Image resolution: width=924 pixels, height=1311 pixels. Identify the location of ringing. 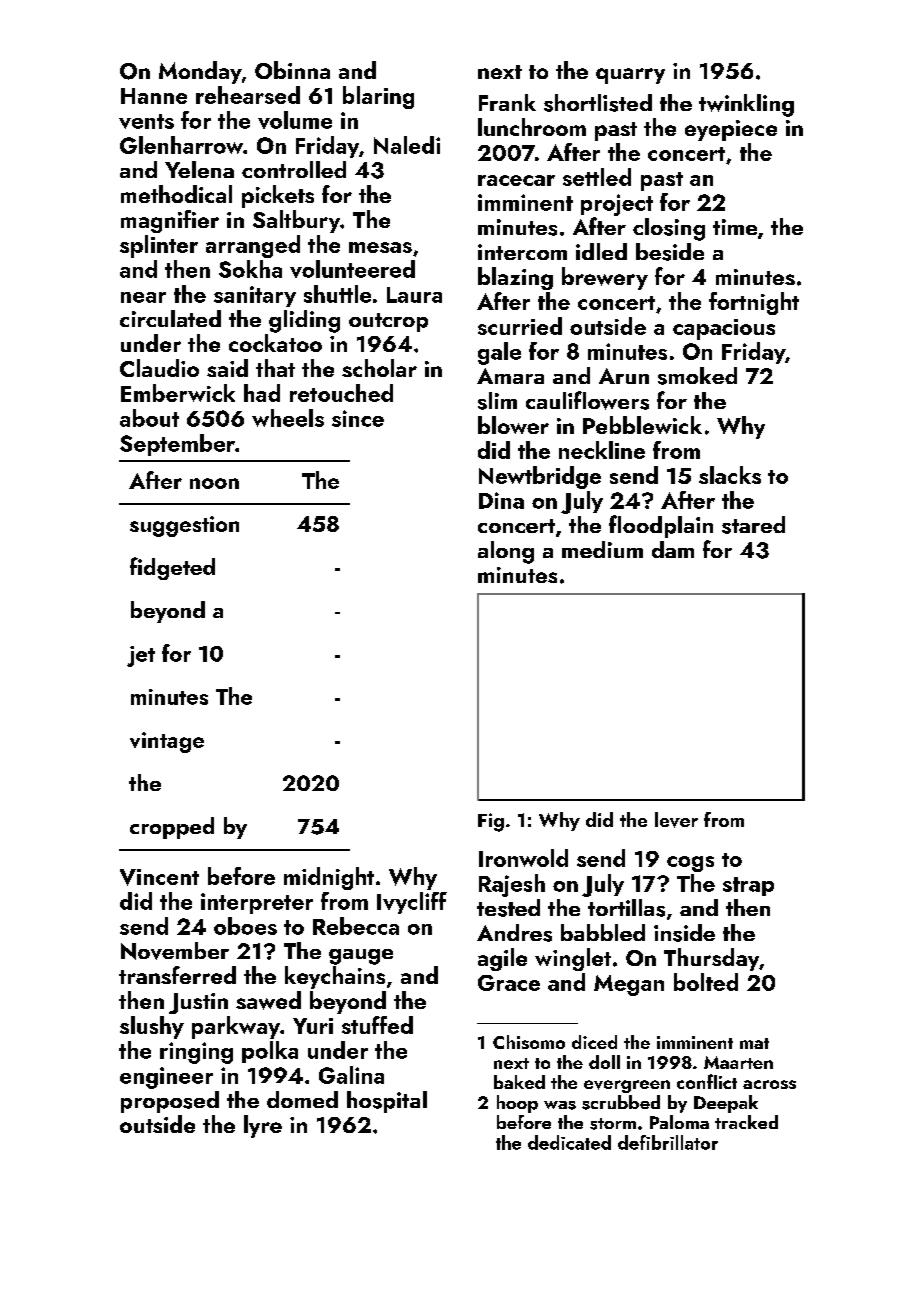
(196, 1053).
